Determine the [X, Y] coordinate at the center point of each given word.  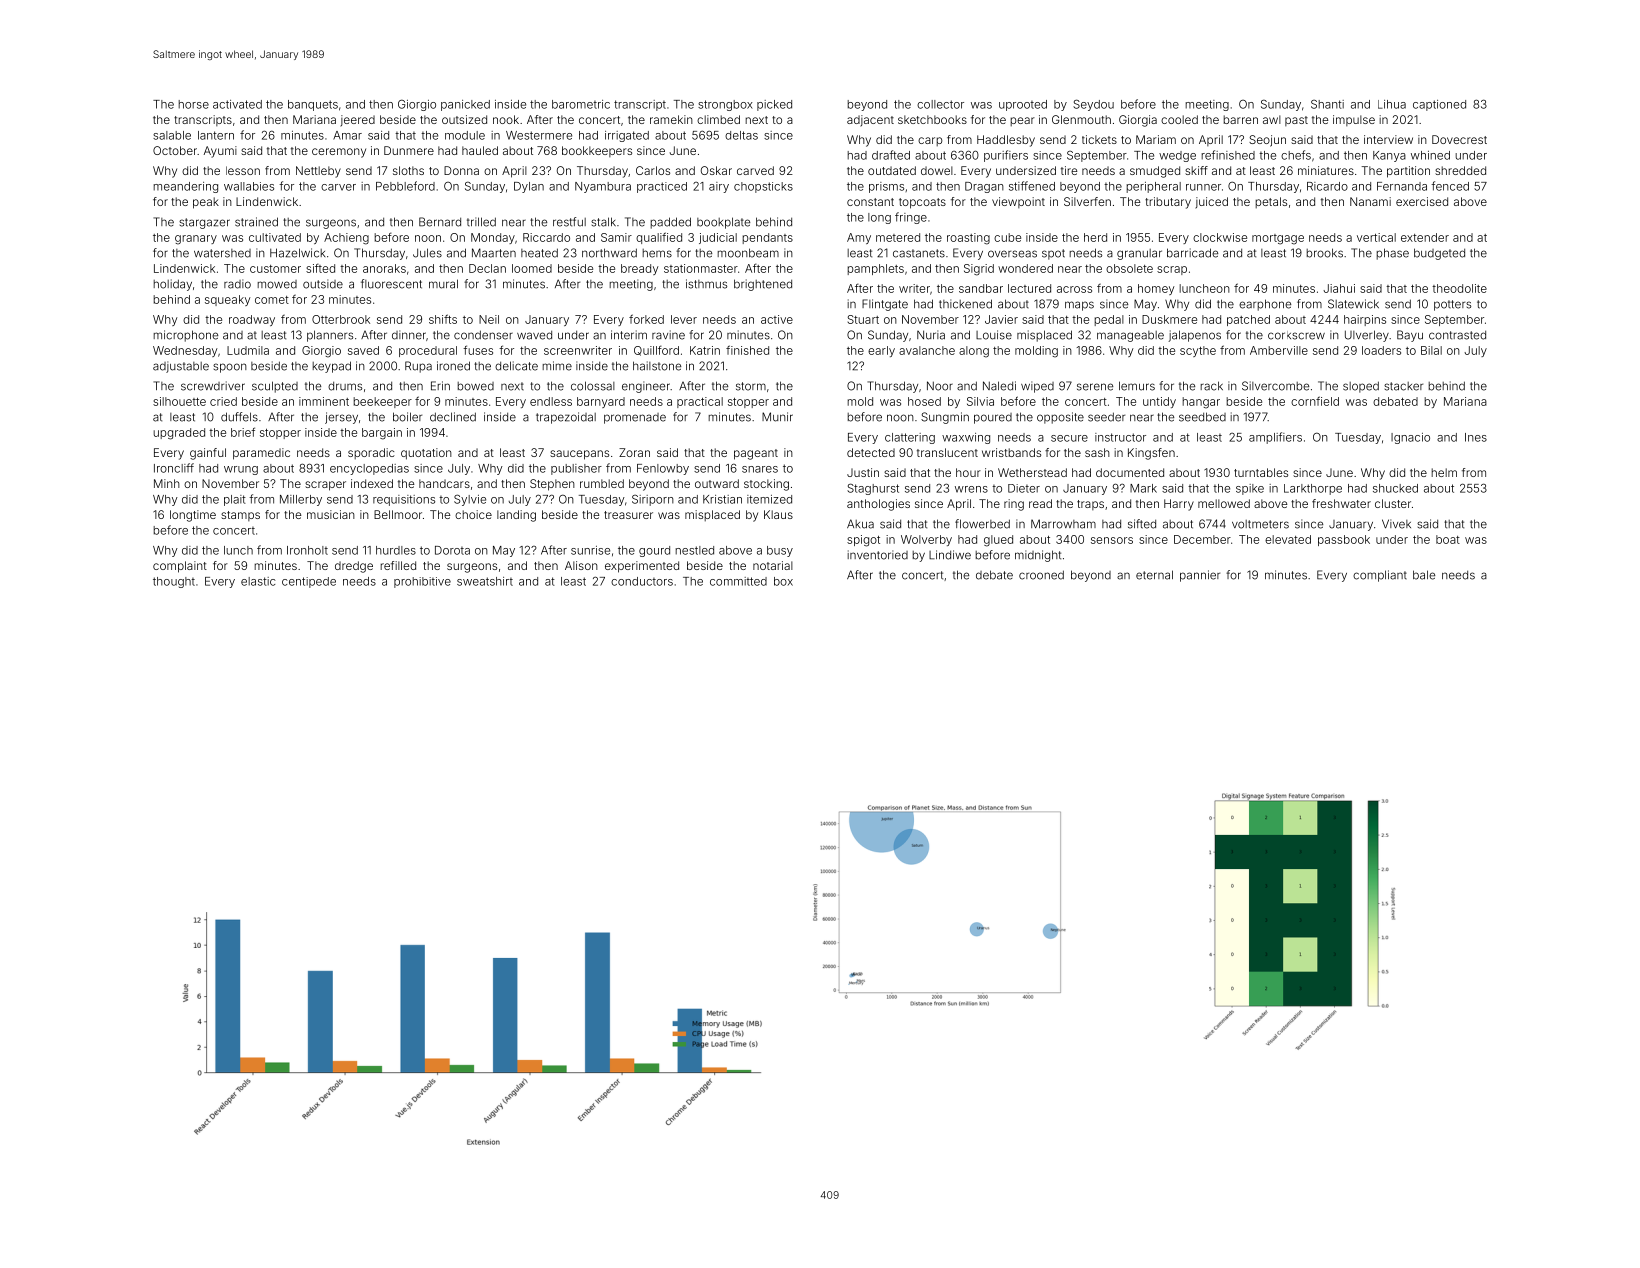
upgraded [179, 434]
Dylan [529, 187]
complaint [180, 567]
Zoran [634, 452]
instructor [1120, 437]
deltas [741, 135]
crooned [1041, 575]
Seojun [1267, 141]
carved [755, 170]
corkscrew [1296, 335]
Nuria [931, 335]
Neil [489, 319]
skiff [1196, 170]
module [465, 135]
